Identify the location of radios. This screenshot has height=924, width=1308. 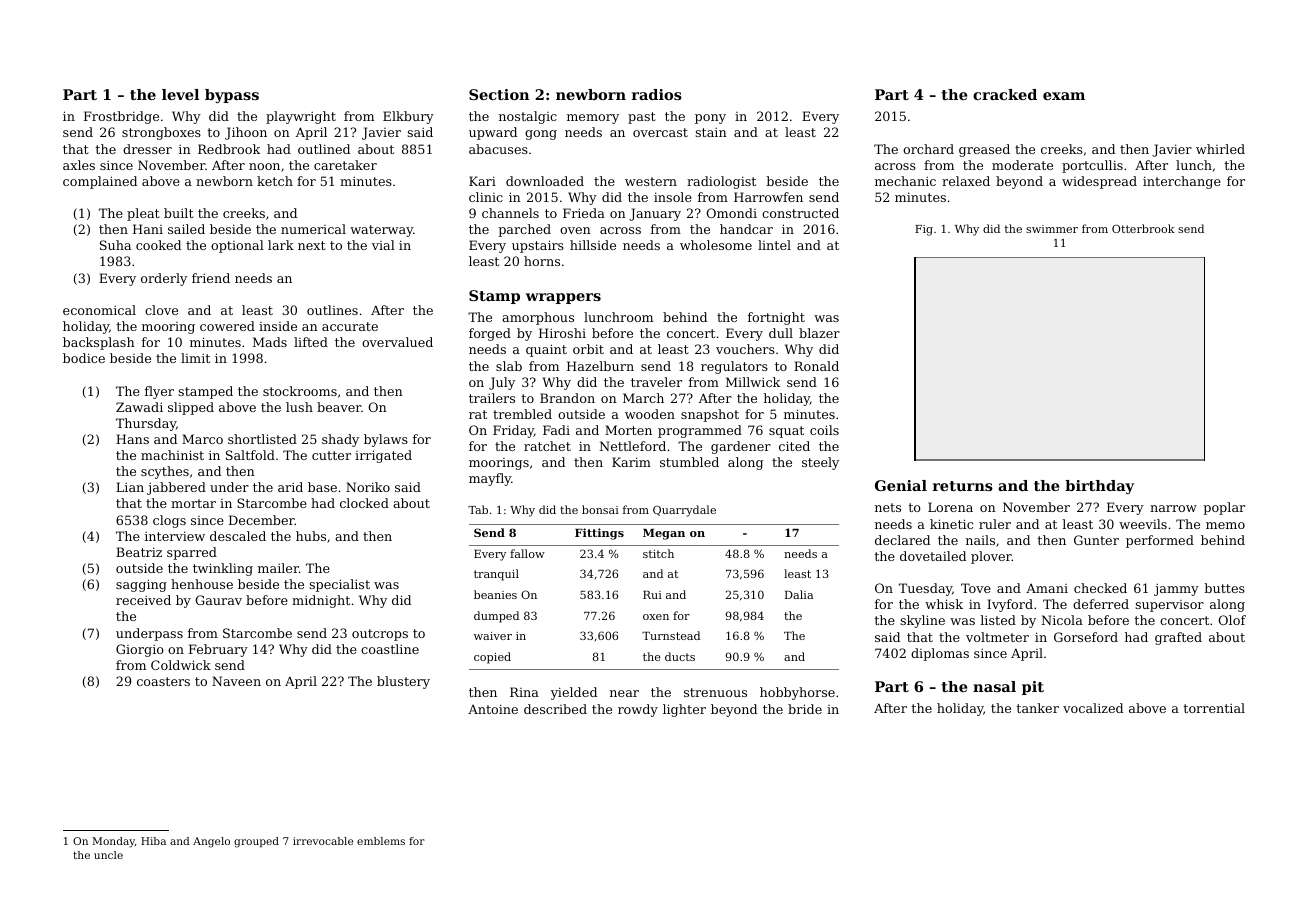
(657, 94).
